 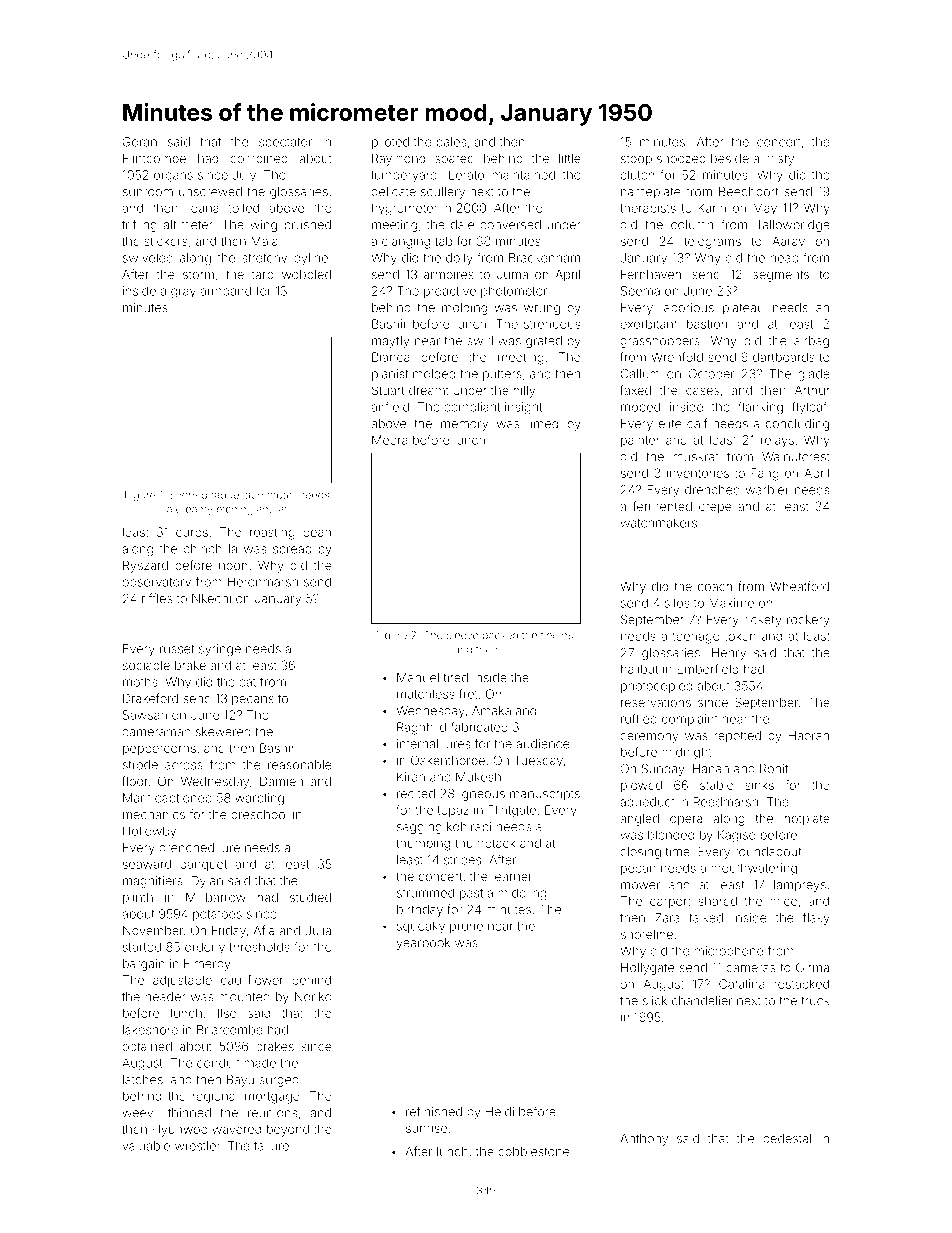 I want to click on creamy, so click(x=194, y=511).
